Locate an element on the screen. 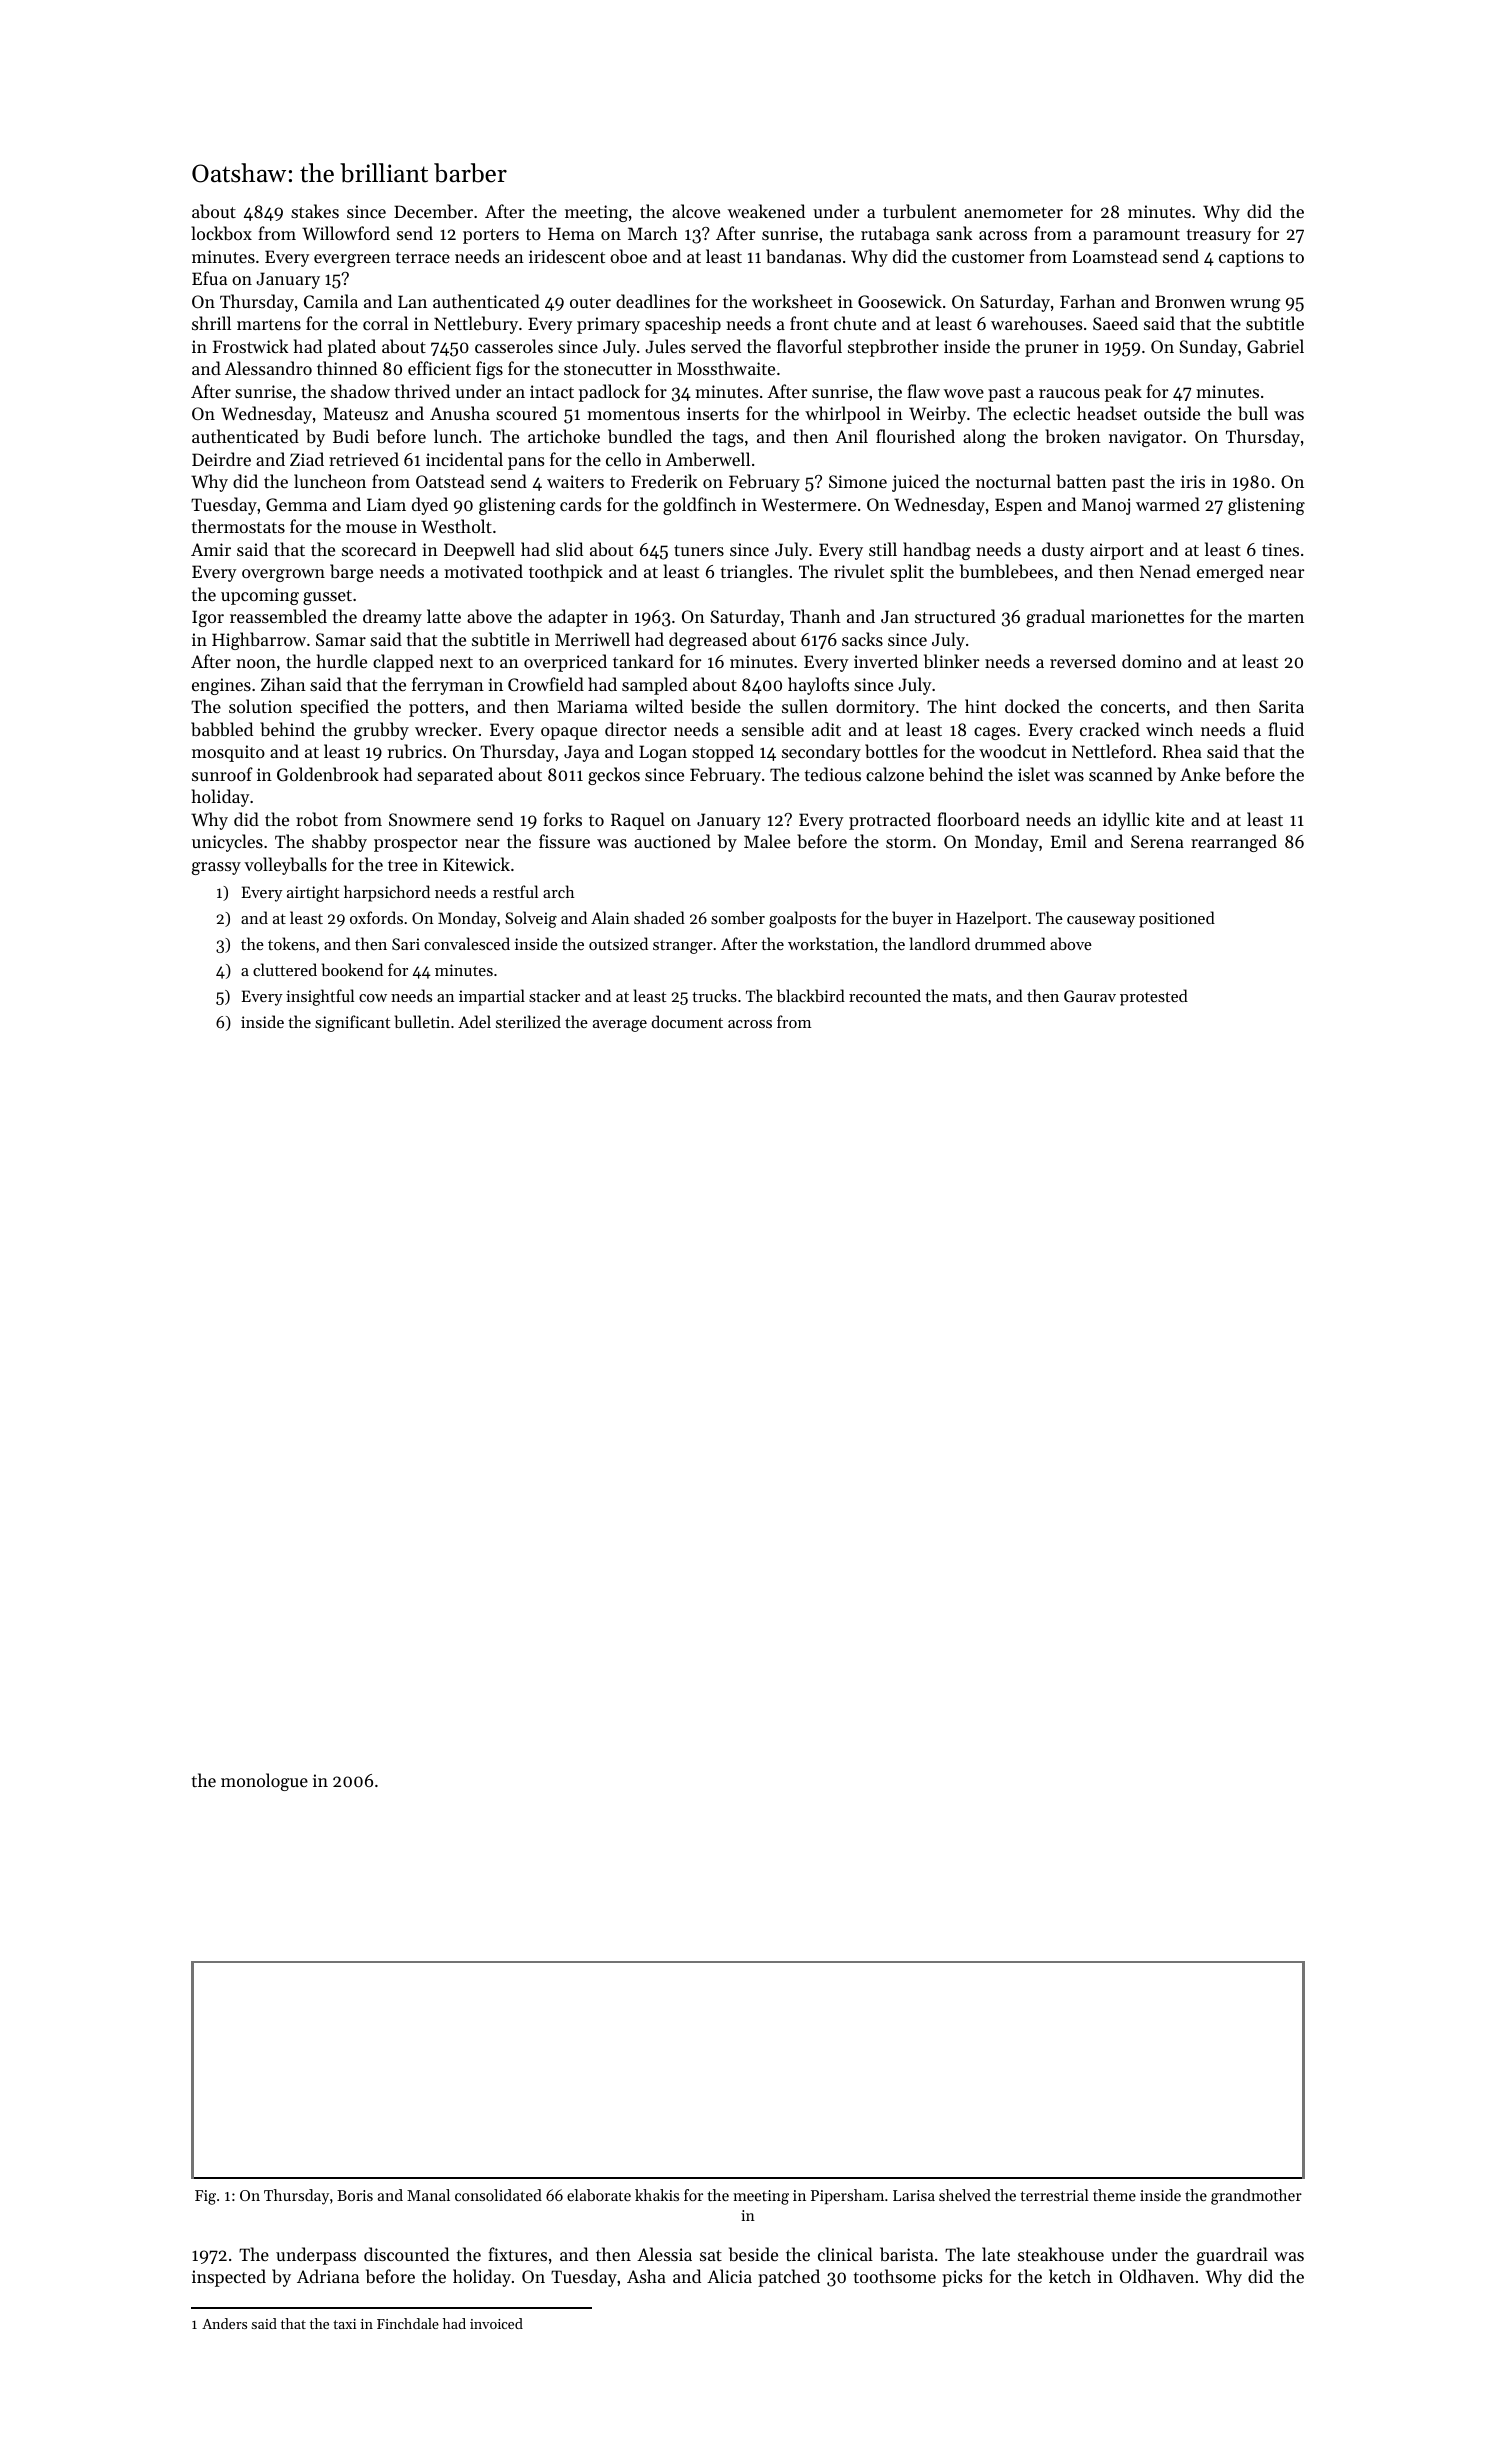 Image resolution: width=1496 pixels, height=2464 pixels. lockbox is located at coordinates (221, 233).
